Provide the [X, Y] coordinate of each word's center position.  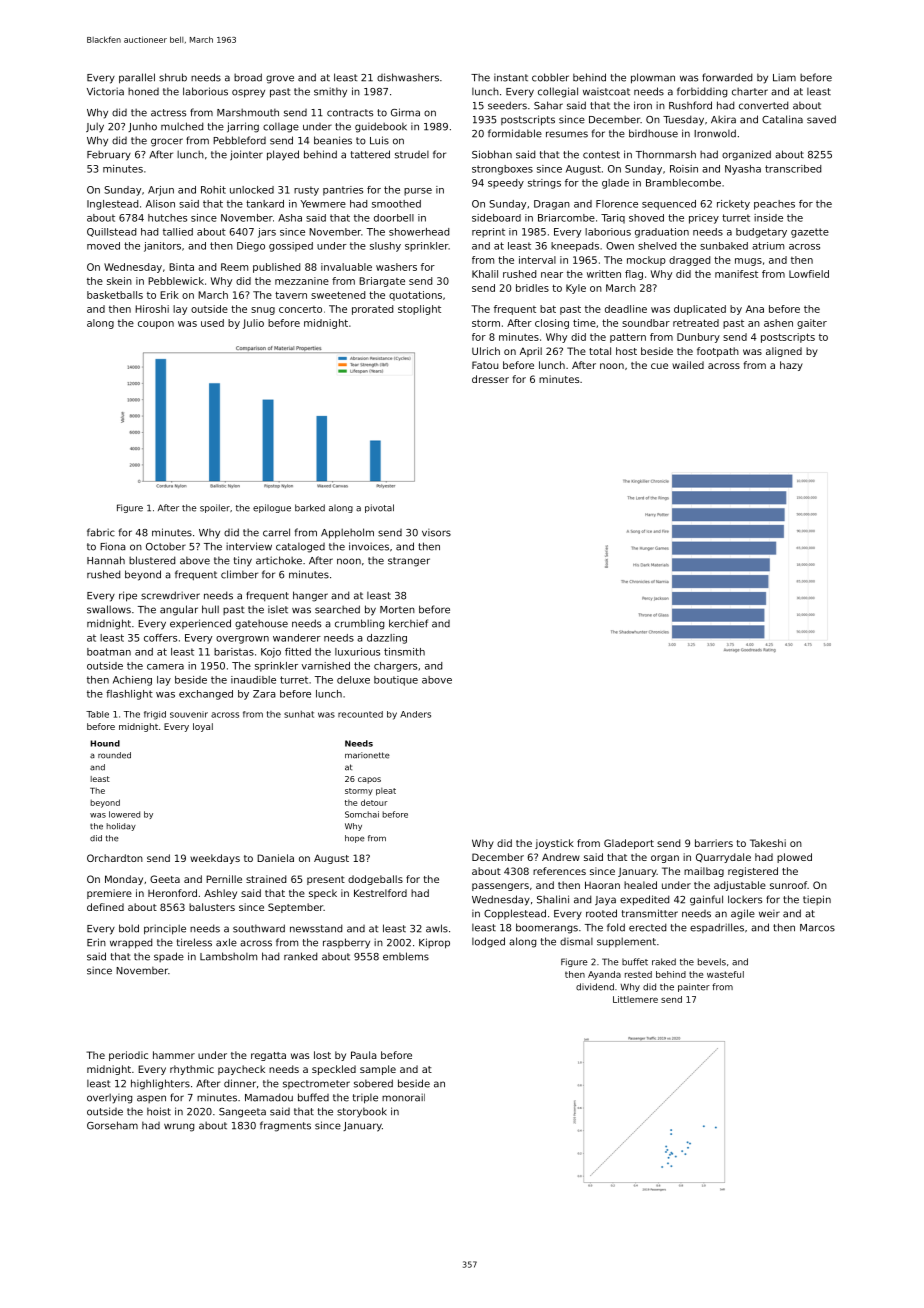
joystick [554, 844]
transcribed [793, 169]
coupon [156, 325]
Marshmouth [248, 113]
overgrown [242, 640]
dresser [490, 379]
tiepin [817, 900]
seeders [507, 105]
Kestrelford [380, 893]
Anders [415, 714]
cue [659, 366]
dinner [240, 1083]
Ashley [220, 894]
